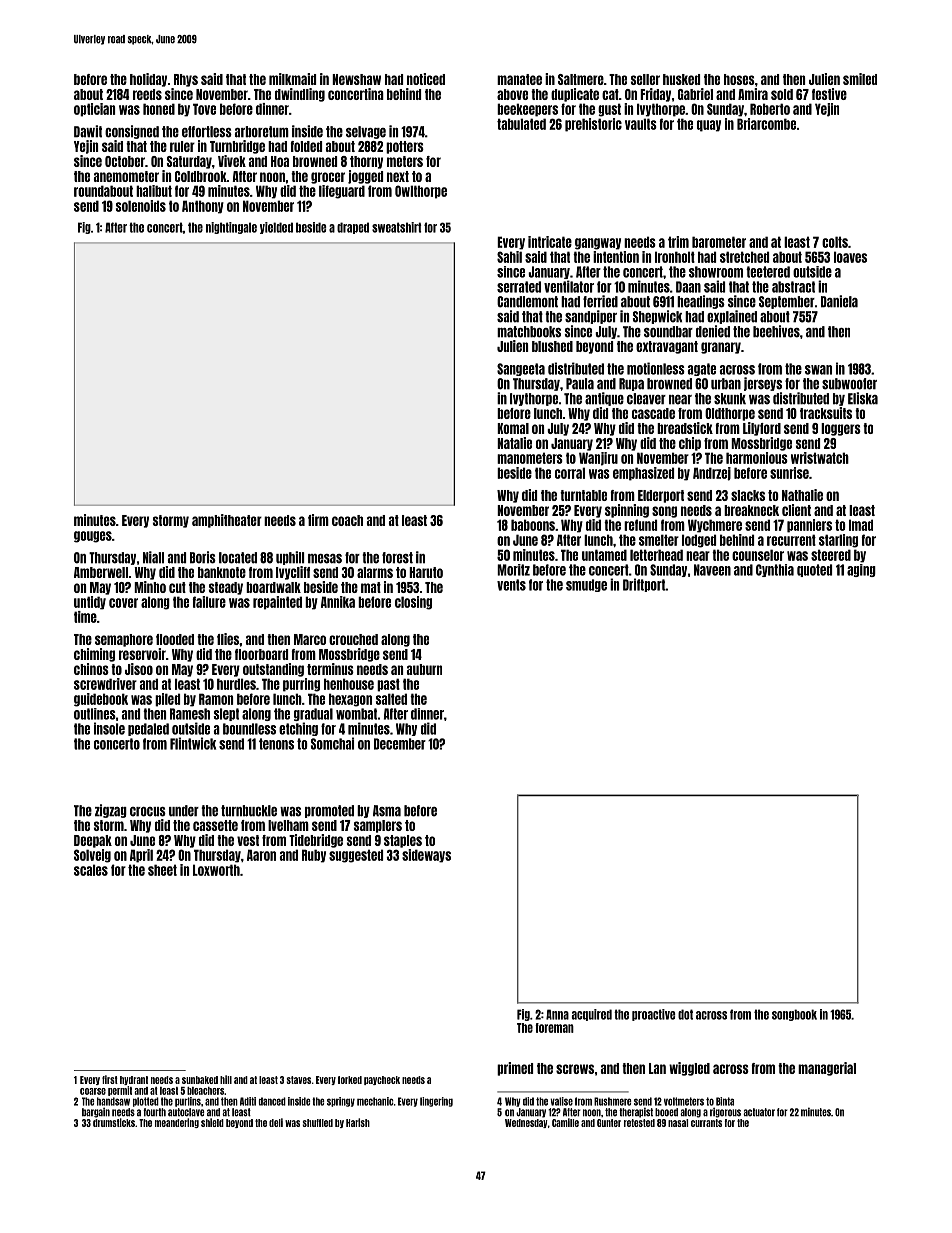  Describe the element at coordinates (526, 1123) in the screenshot. I see `Wednesday` at that location.
